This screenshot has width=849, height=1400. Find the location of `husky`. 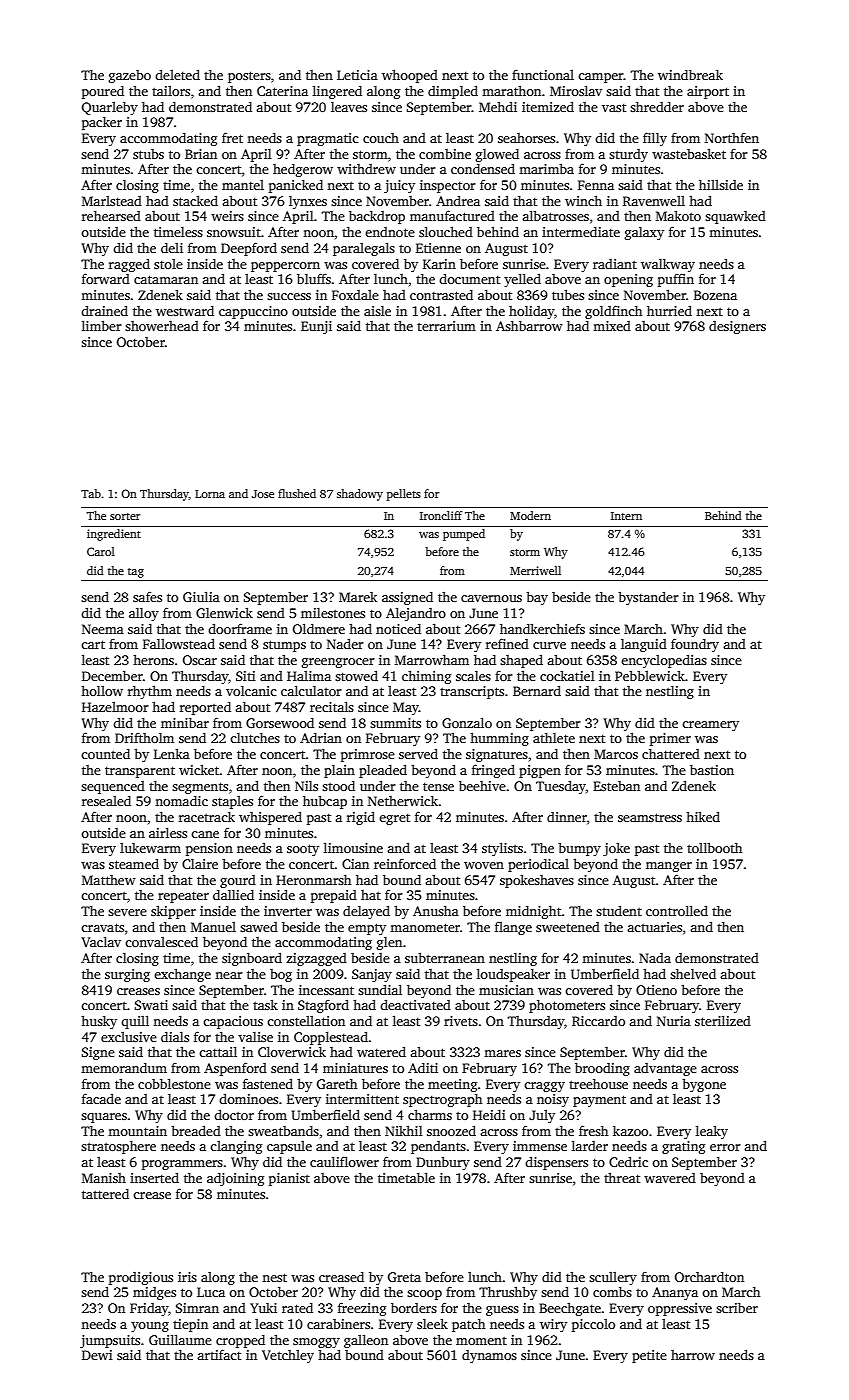

husky is located at coordinates (99, 1022).
